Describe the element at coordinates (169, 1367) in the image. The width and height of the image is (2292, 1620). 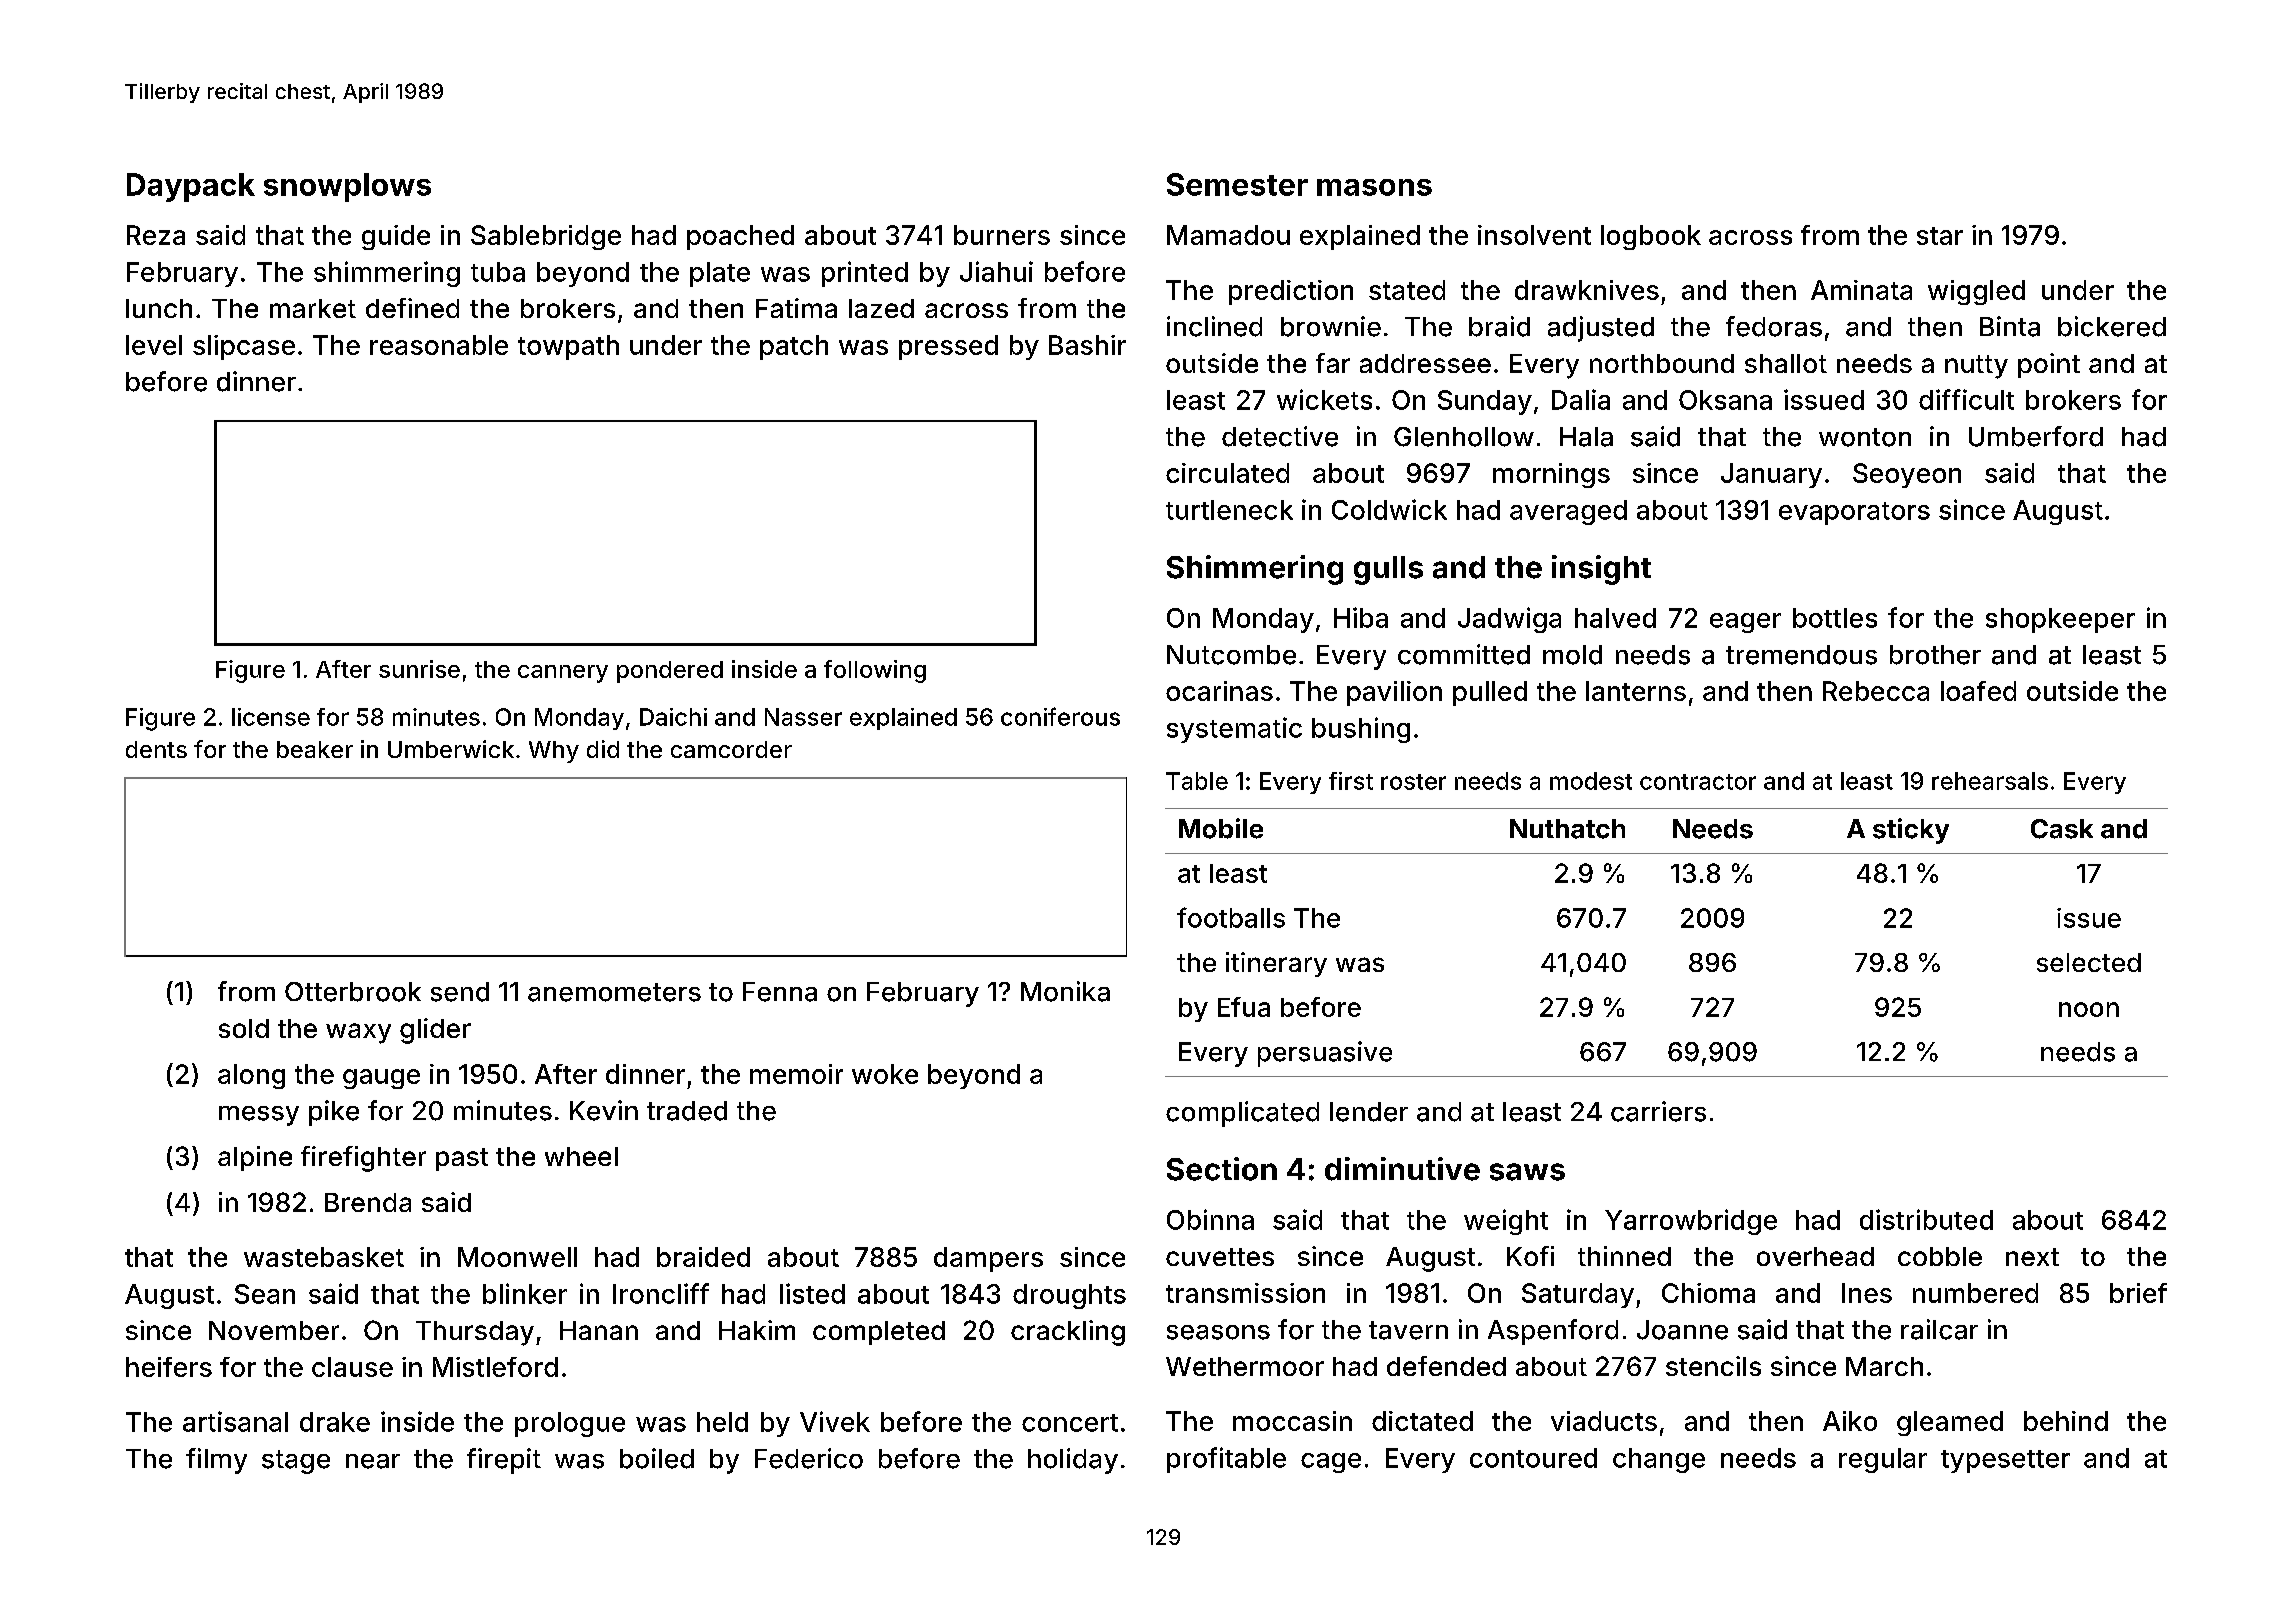
I see `heifers` at that location.
